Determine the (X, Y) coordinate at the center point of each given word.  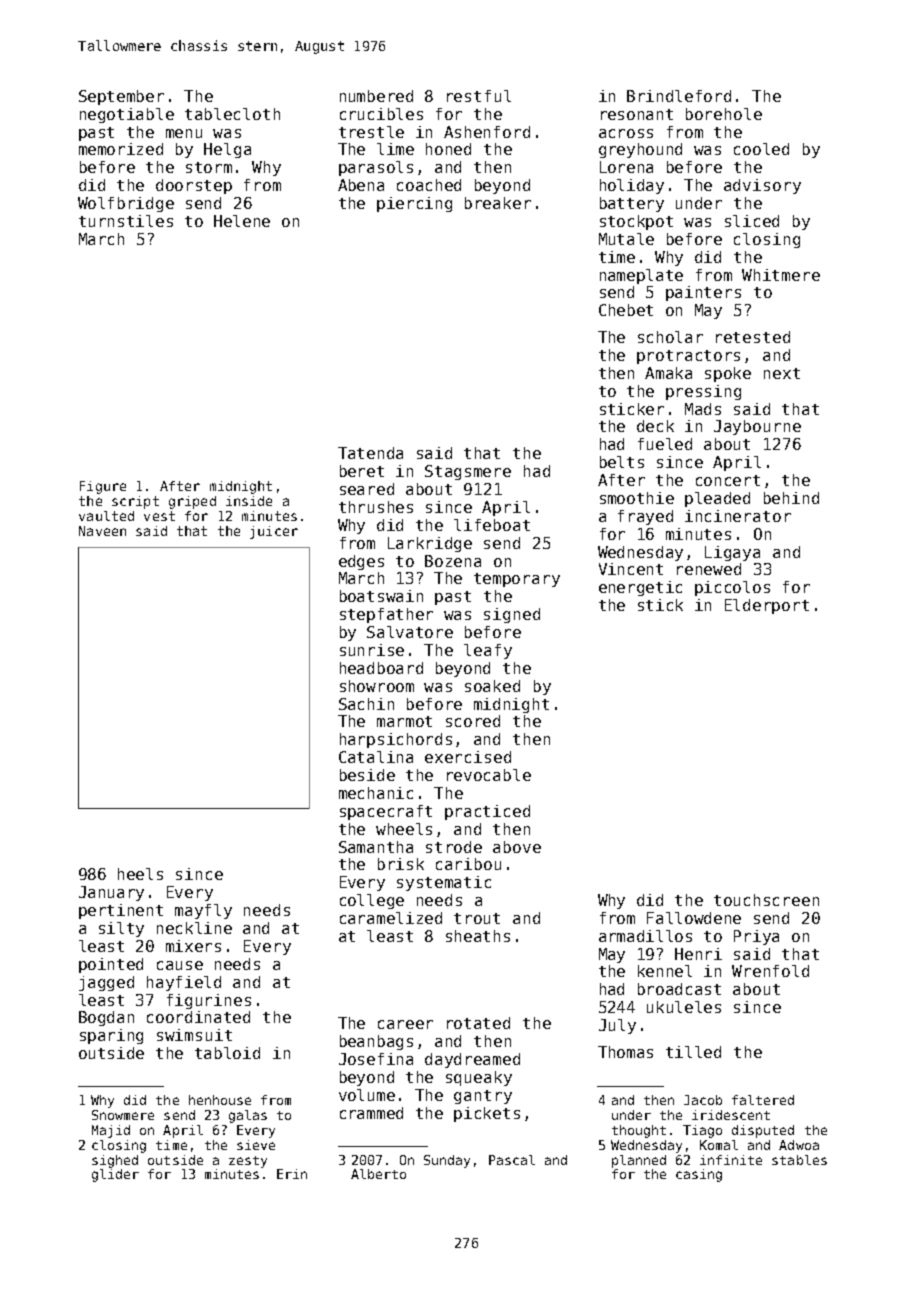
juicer (274, 532)
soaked (492, 686)
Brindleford (679, 96)
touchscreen (766, 900)
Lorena (626, 167)
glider (115, 1175)
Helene (242, 221)
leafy (488, 651)
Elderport (767, 606)
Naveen (102, 531)
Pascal (512, 1160)
